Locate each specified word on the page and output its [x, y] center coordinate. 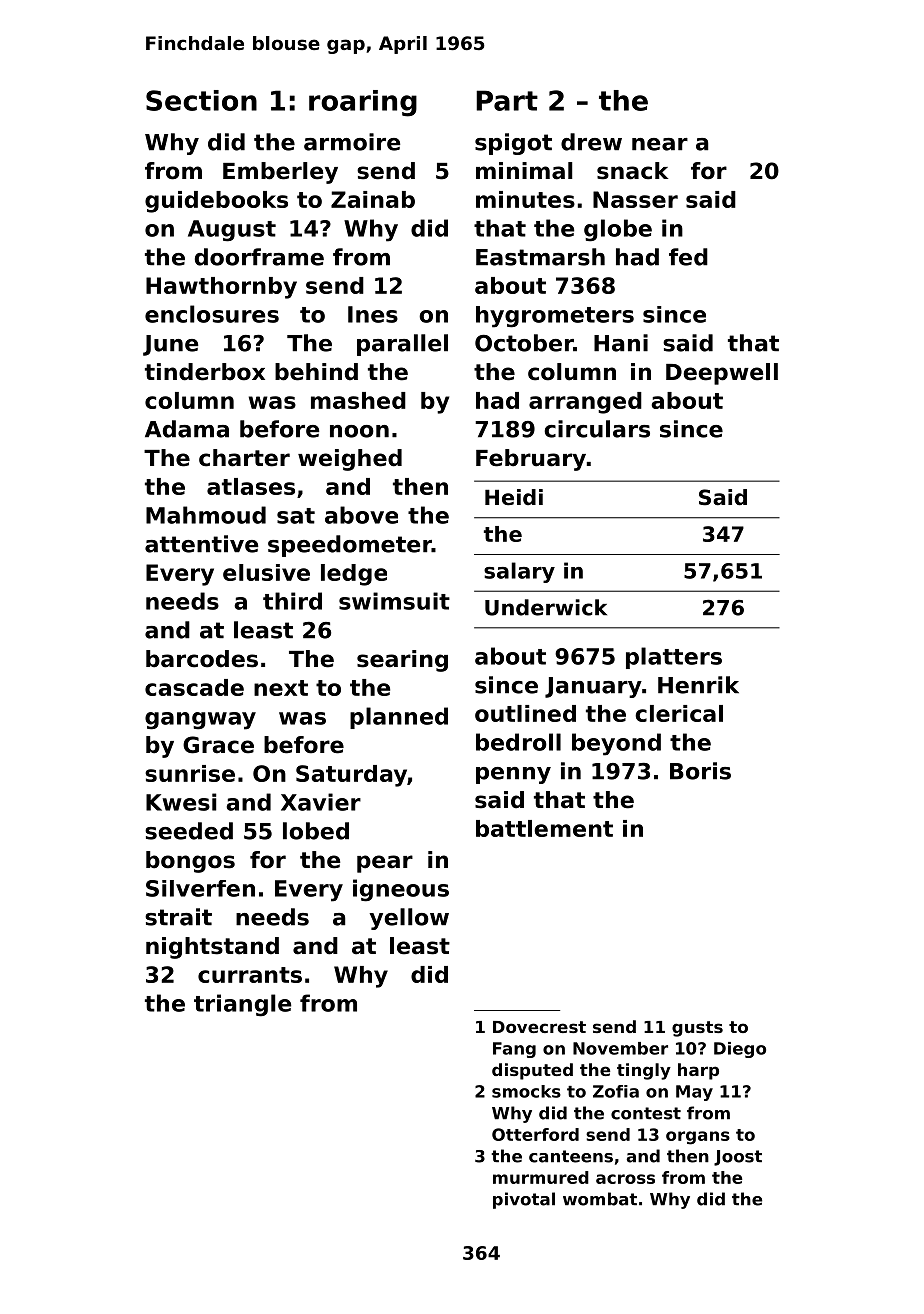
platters [674, 658]
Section [201, 100]
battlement [544, 828]
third [292, 601]
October [524, 343]
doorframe [259, 257]
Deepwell [722, 374]
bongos [190, 862]
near [660, 144]
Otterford [535, 1134]
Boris [700, 771]
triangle [242, 1005]
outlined [525, 713]
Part [507, 100]
